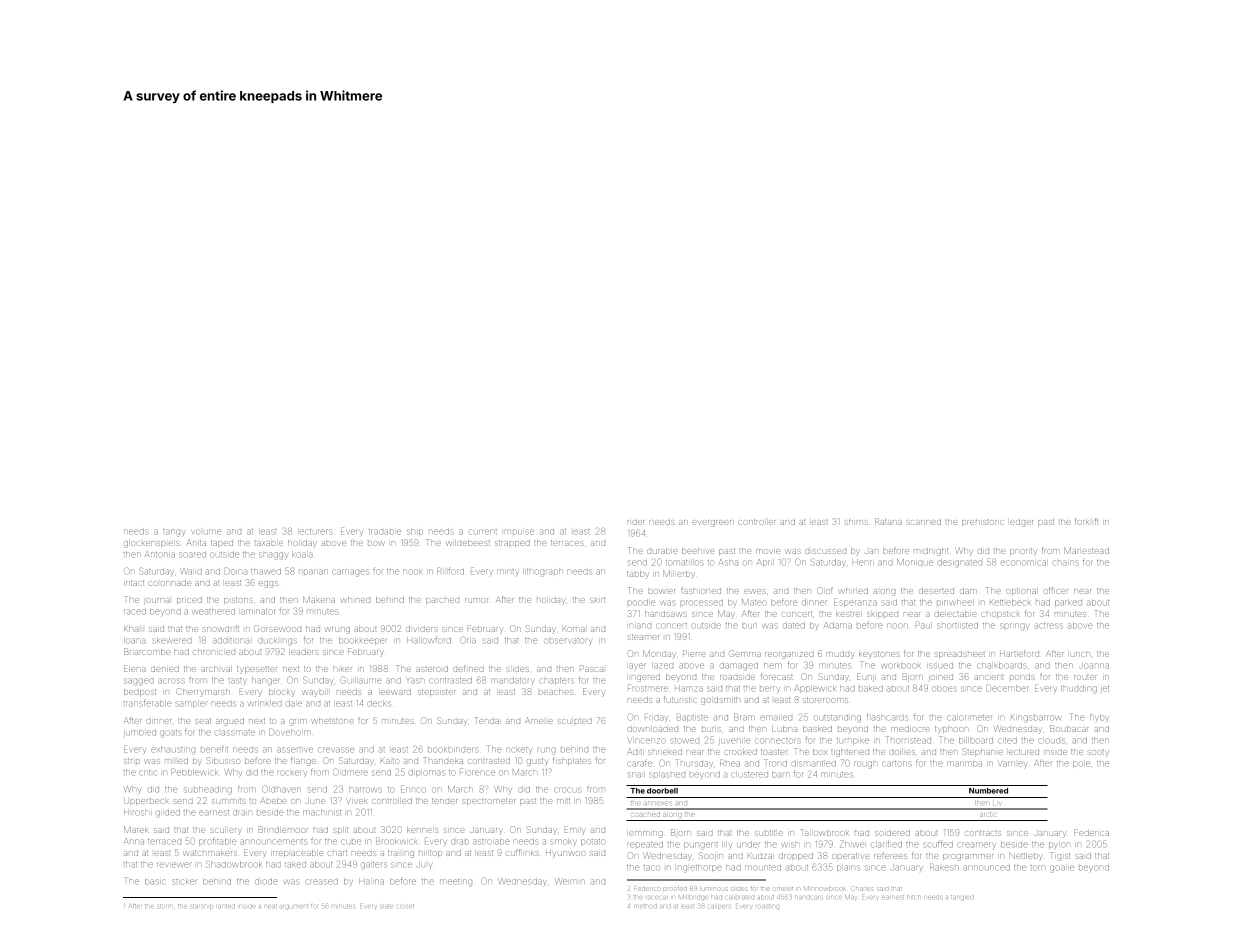 Image resolution: width=1233 pixels, height=952 pixels. I want to click on whirled, so click(853, 591).
